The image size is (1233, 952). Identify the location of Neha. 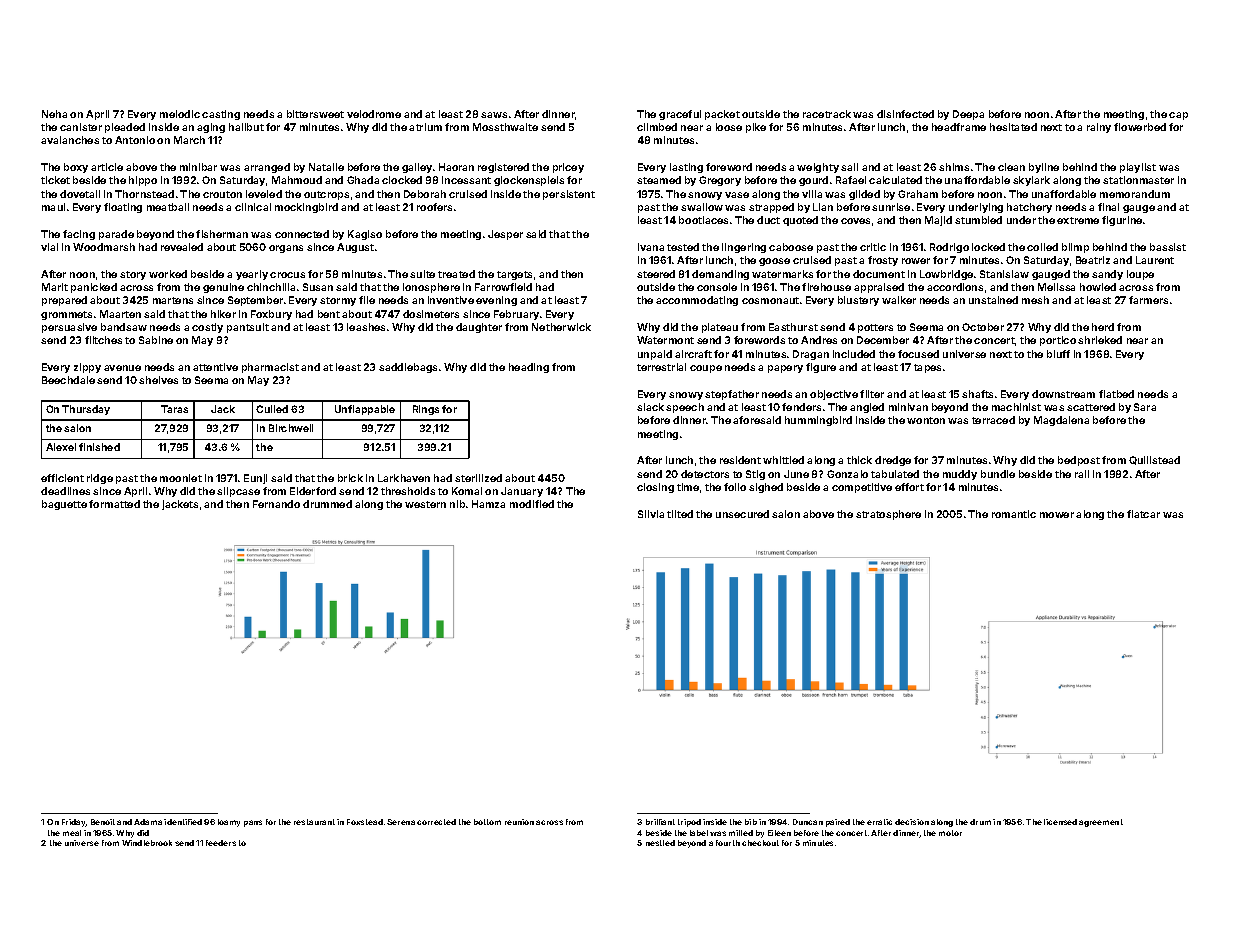
(54, 114).
